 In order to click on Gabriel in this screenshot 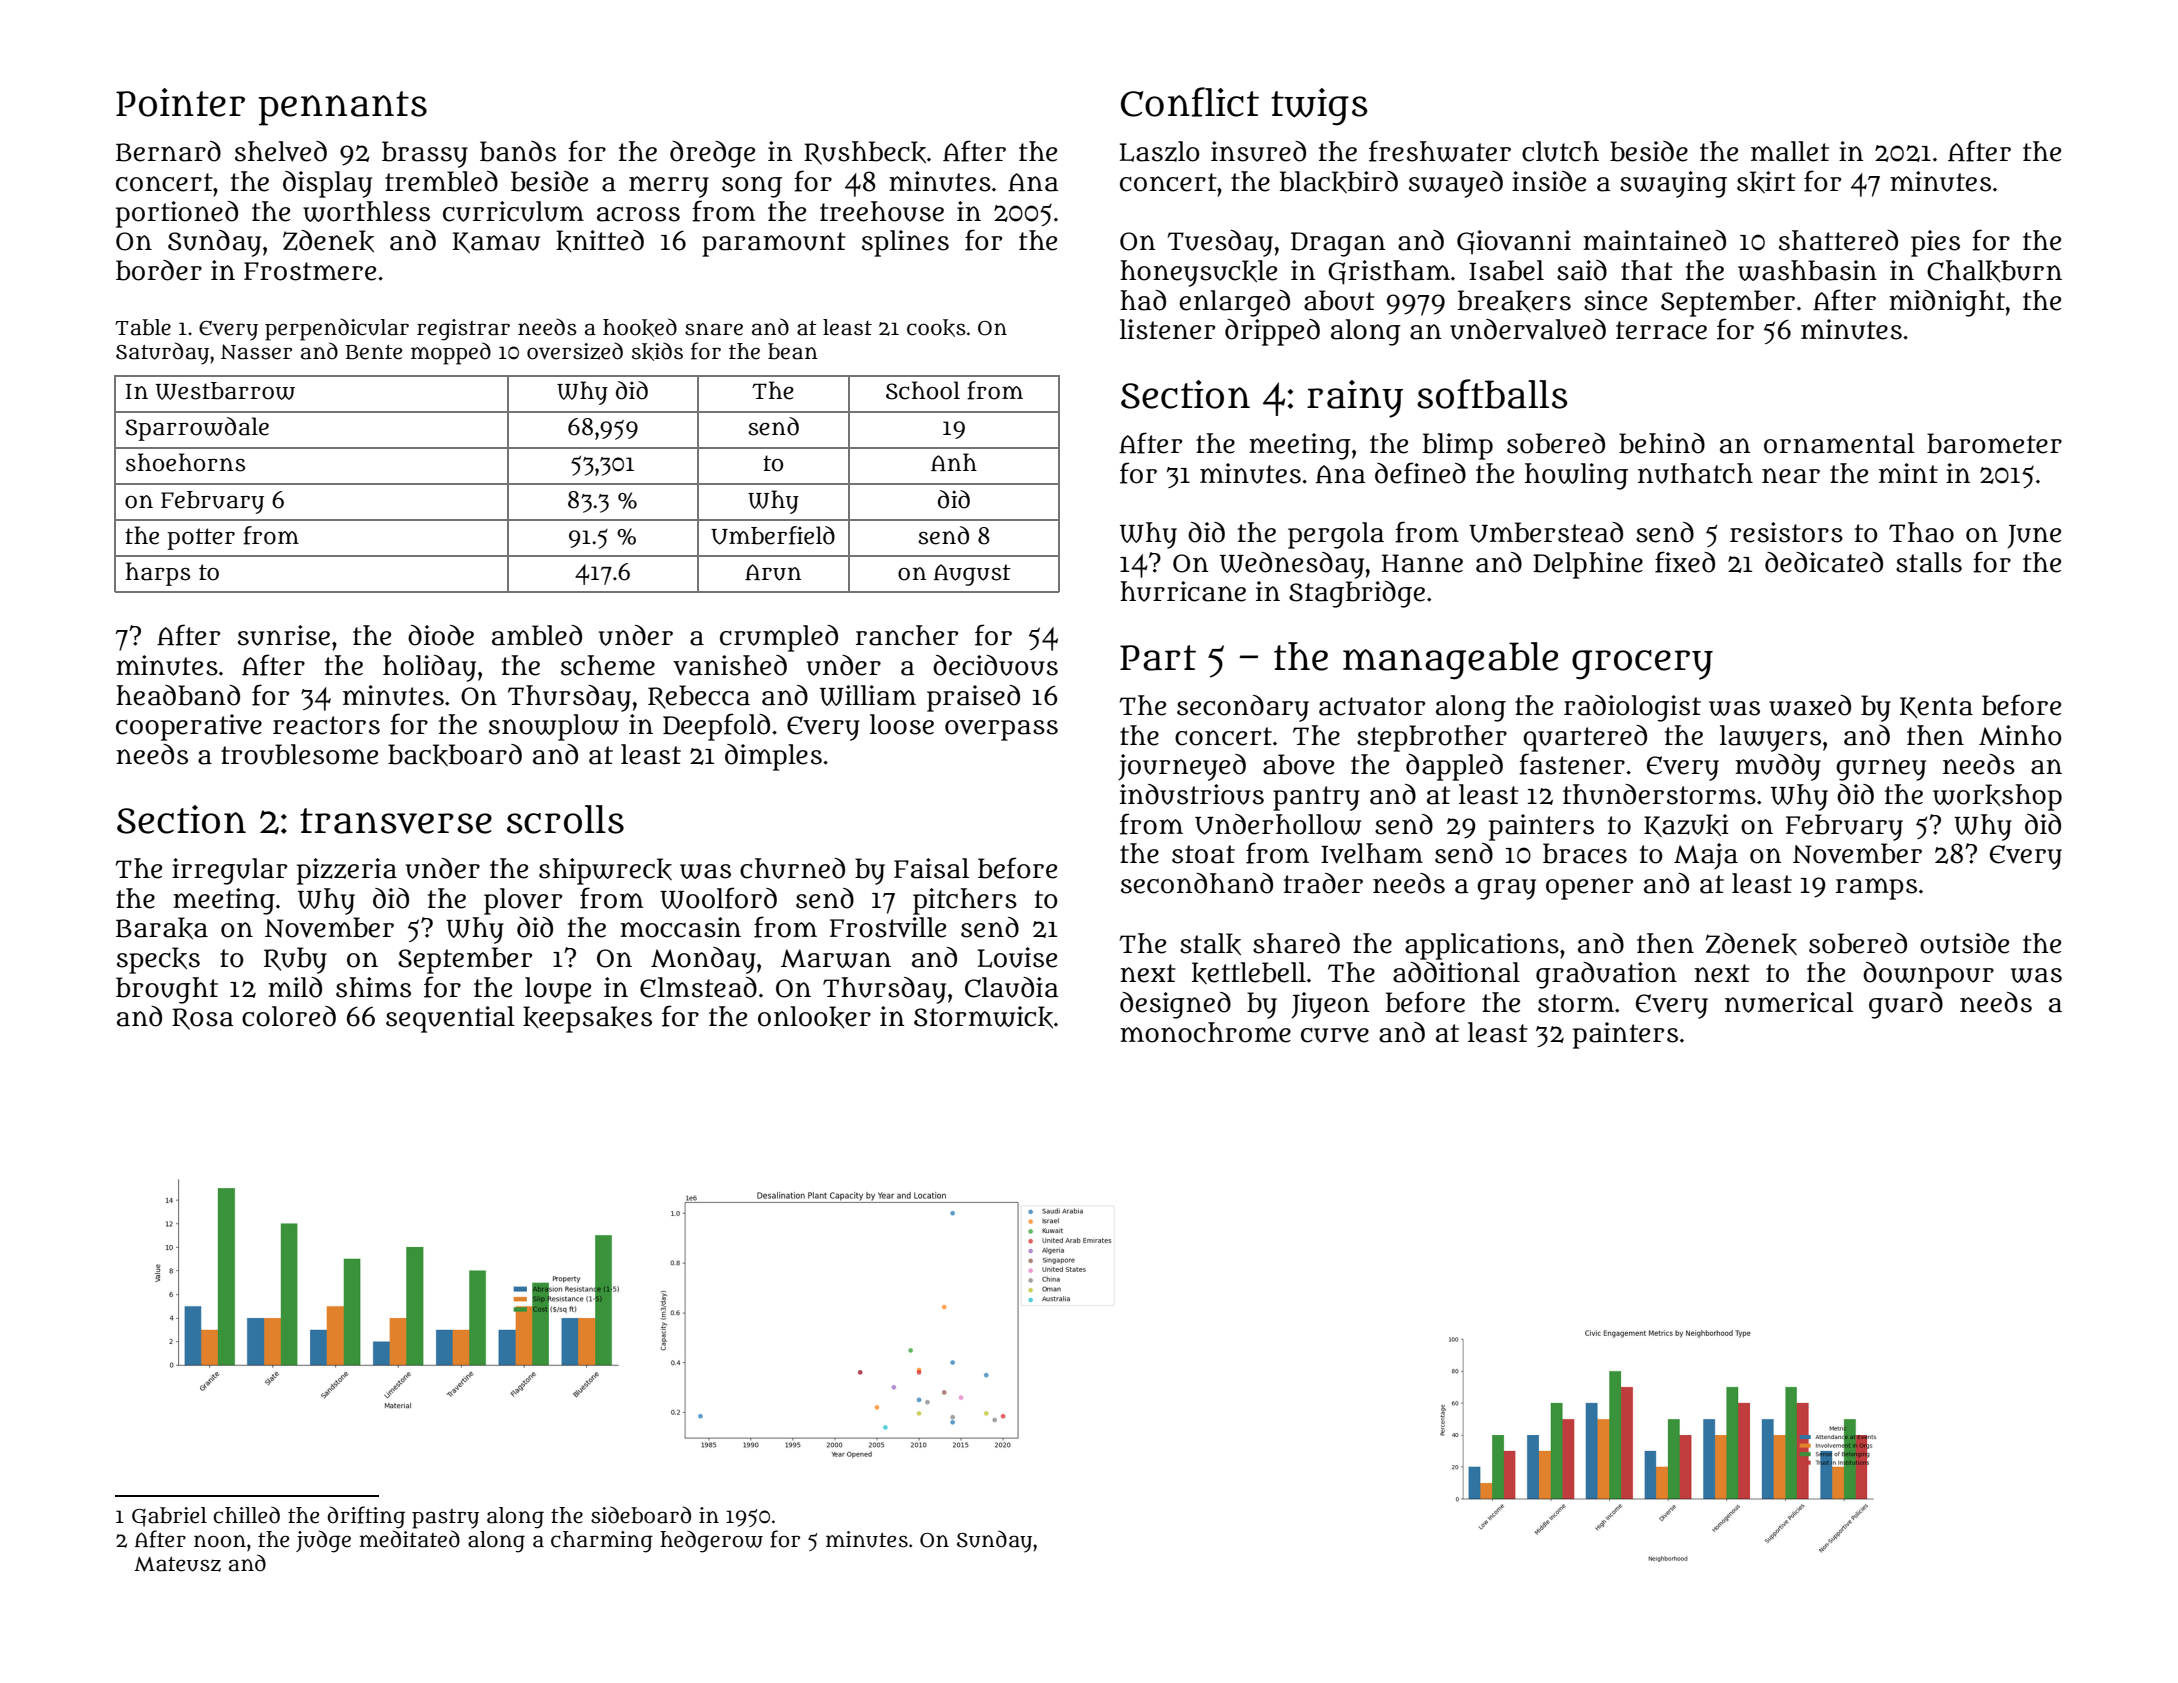, I will do `click(169, 1517)`.
